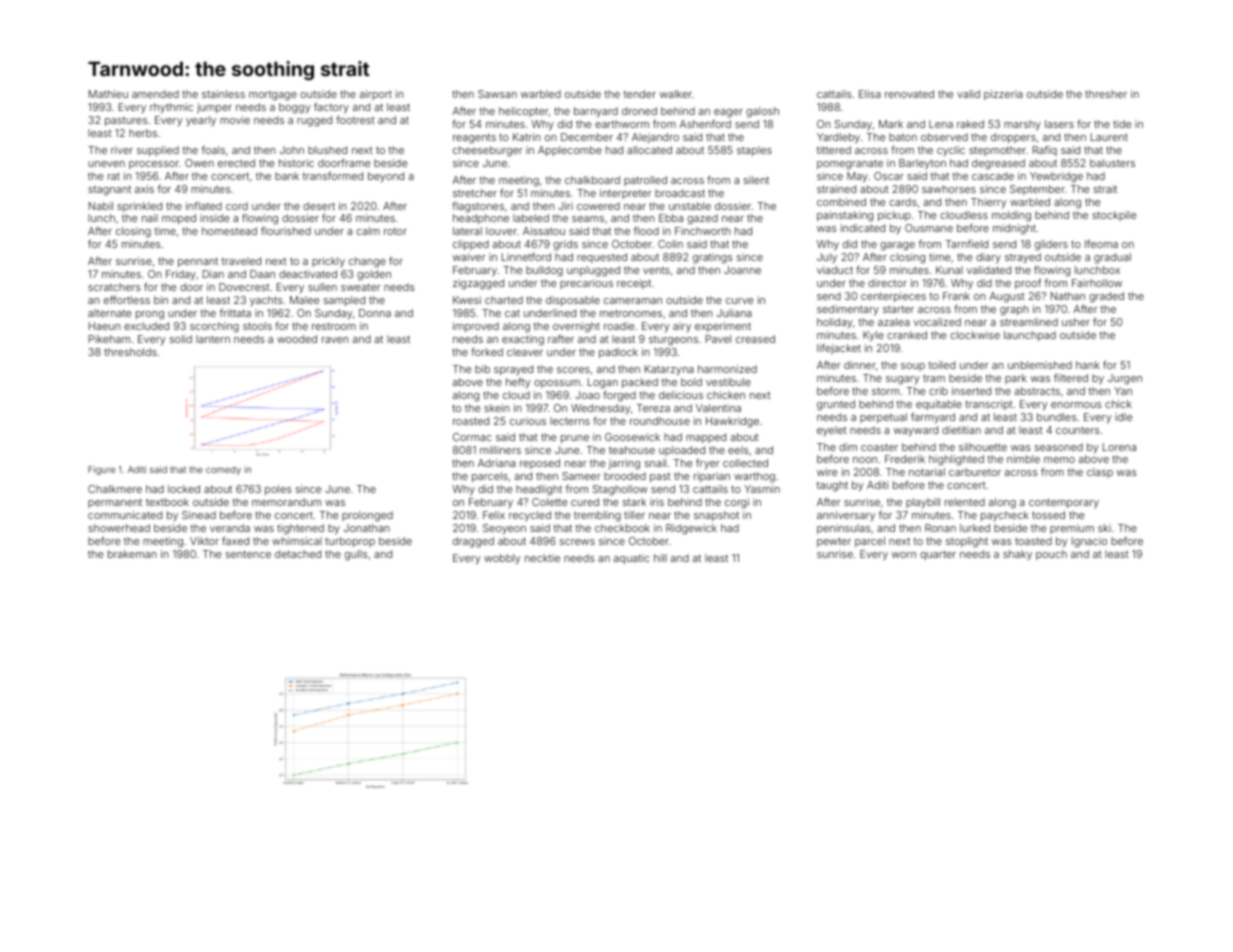 This screenshot has width=1233, height=952. Describe the element at coordinates (762, 489) in the screenshot. I see `Yasmin` at that location.
